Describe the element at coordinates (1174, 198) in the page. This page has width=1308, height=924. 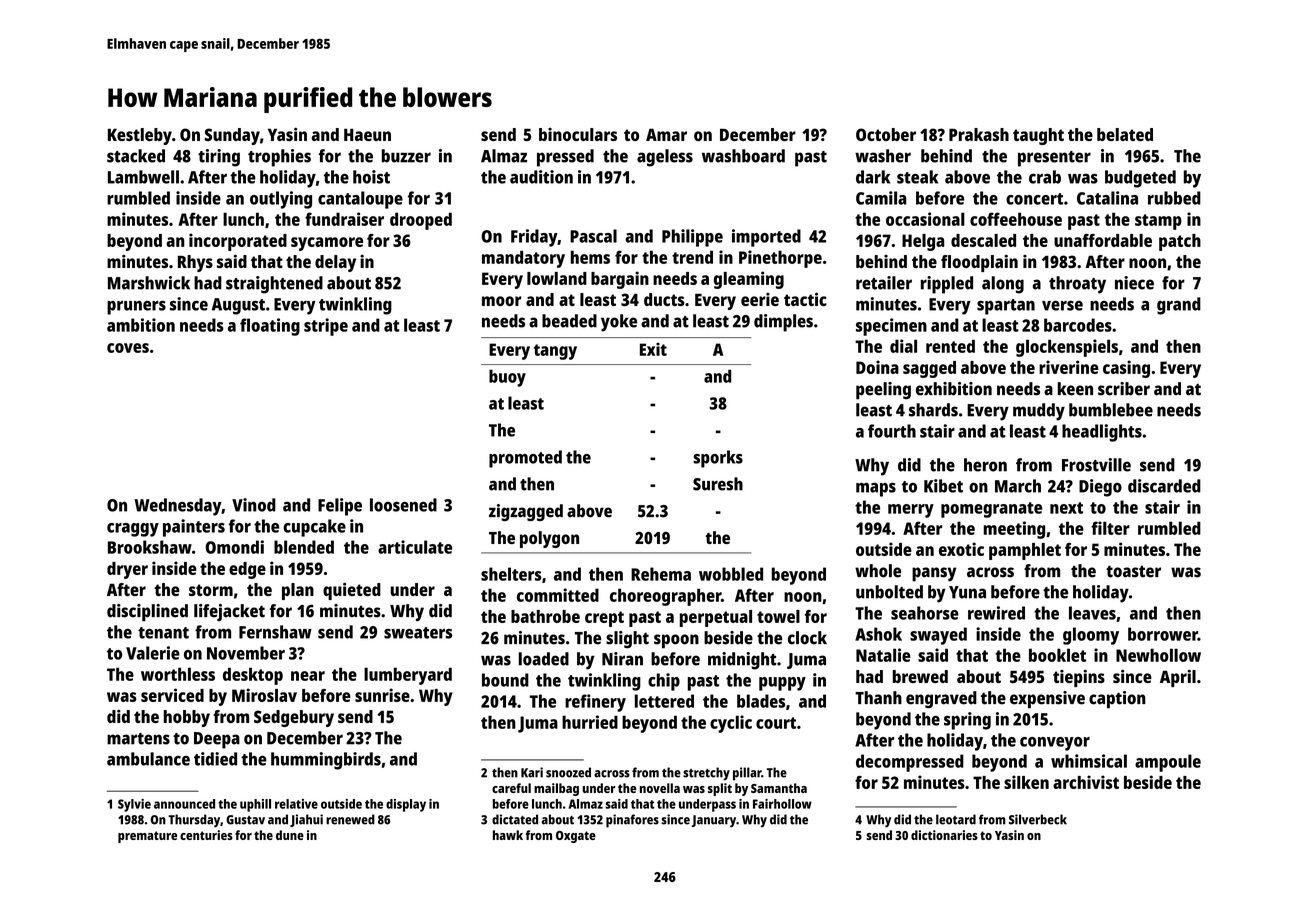
I see `rubbed` at that location.
